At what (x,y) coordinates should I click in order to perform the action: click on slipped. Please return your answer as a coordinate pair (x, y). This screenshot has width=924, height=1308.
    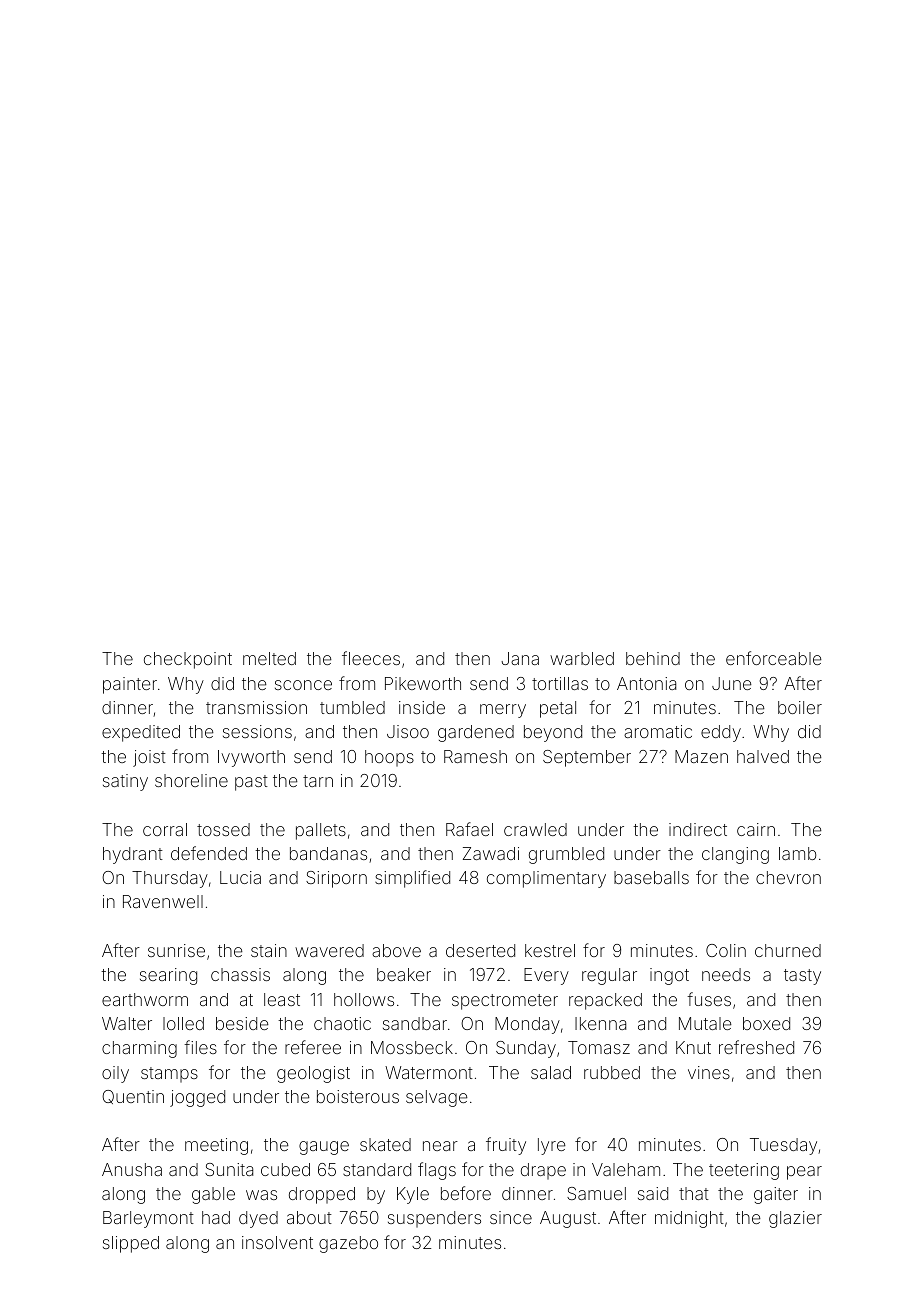
    Looking at the image, I should click on (131, 1244).
